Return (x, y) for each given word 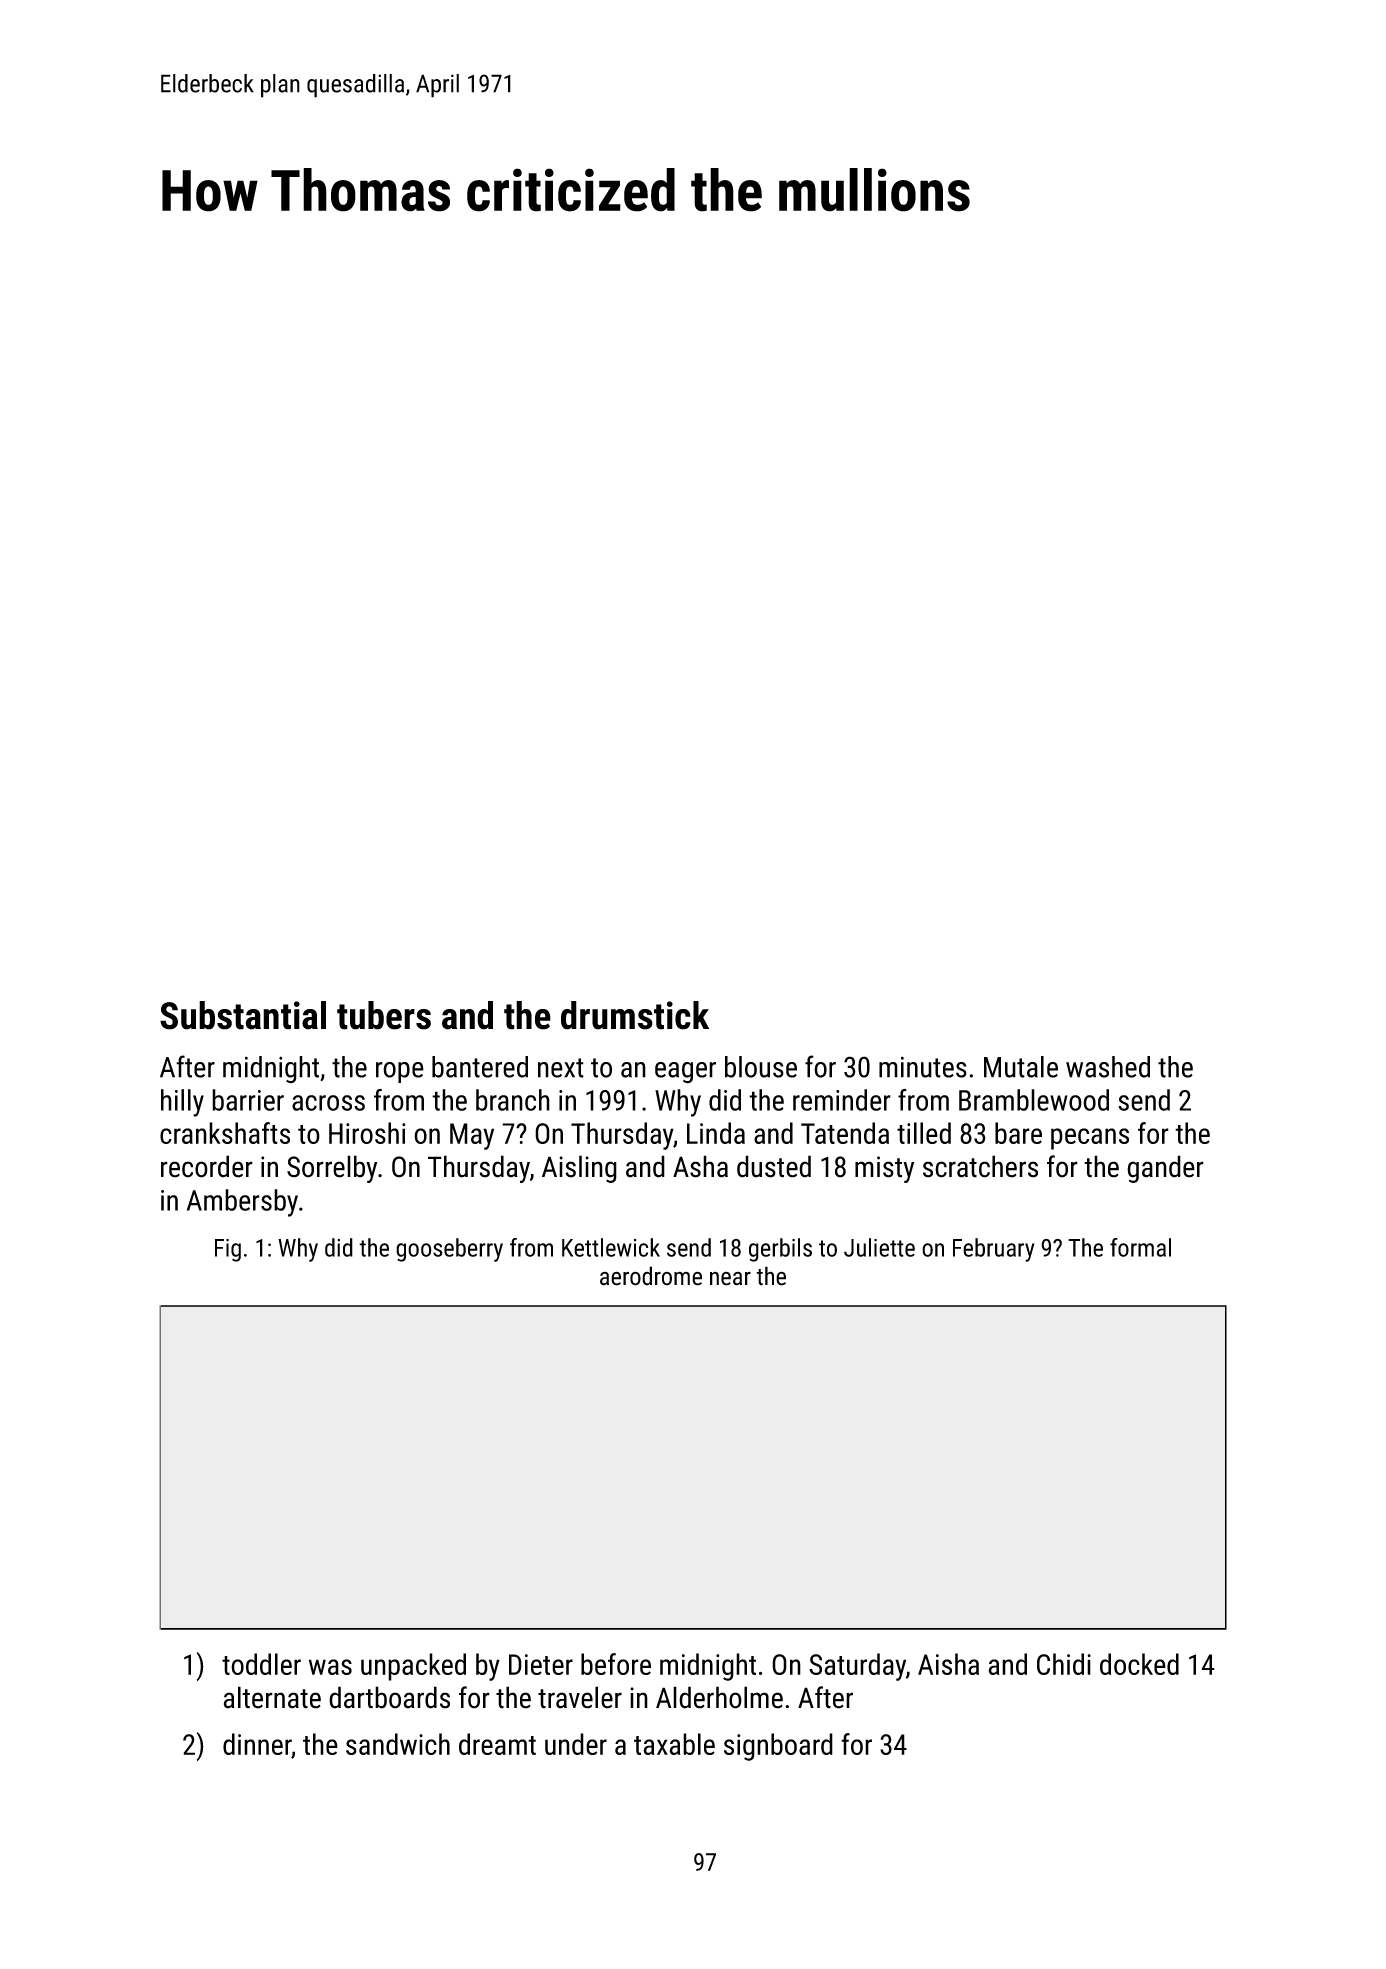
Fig (228, 1250)
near (730, 1278)
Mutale (1021, 1067)
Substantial (243, 1015)
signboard (778, 1747)
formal (1140, 1247)
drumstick (635, 1015)
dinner (257, 1745)
